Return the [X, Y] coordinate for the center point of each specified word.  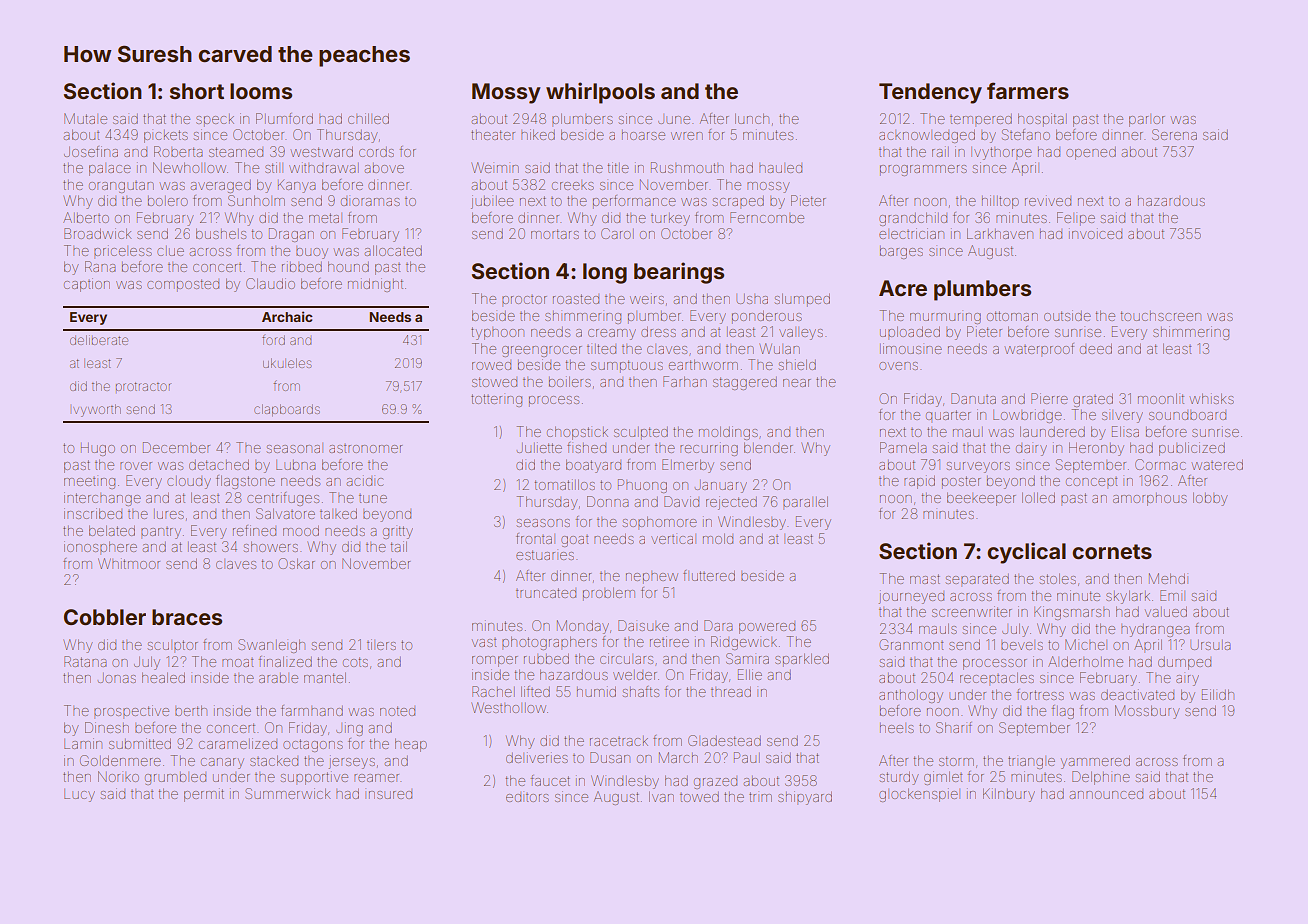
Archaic [287, 316]
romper [495, 661]
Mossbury [1147, 712]
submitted [140, 743]
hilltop [1000, 202]
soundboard [1187, 415]
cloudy [189, 482]
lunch [752, 118]
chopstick [577, 433]
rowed [491, 366]
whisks [1212, 398]
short [197, 91]
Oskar [296, 563]
